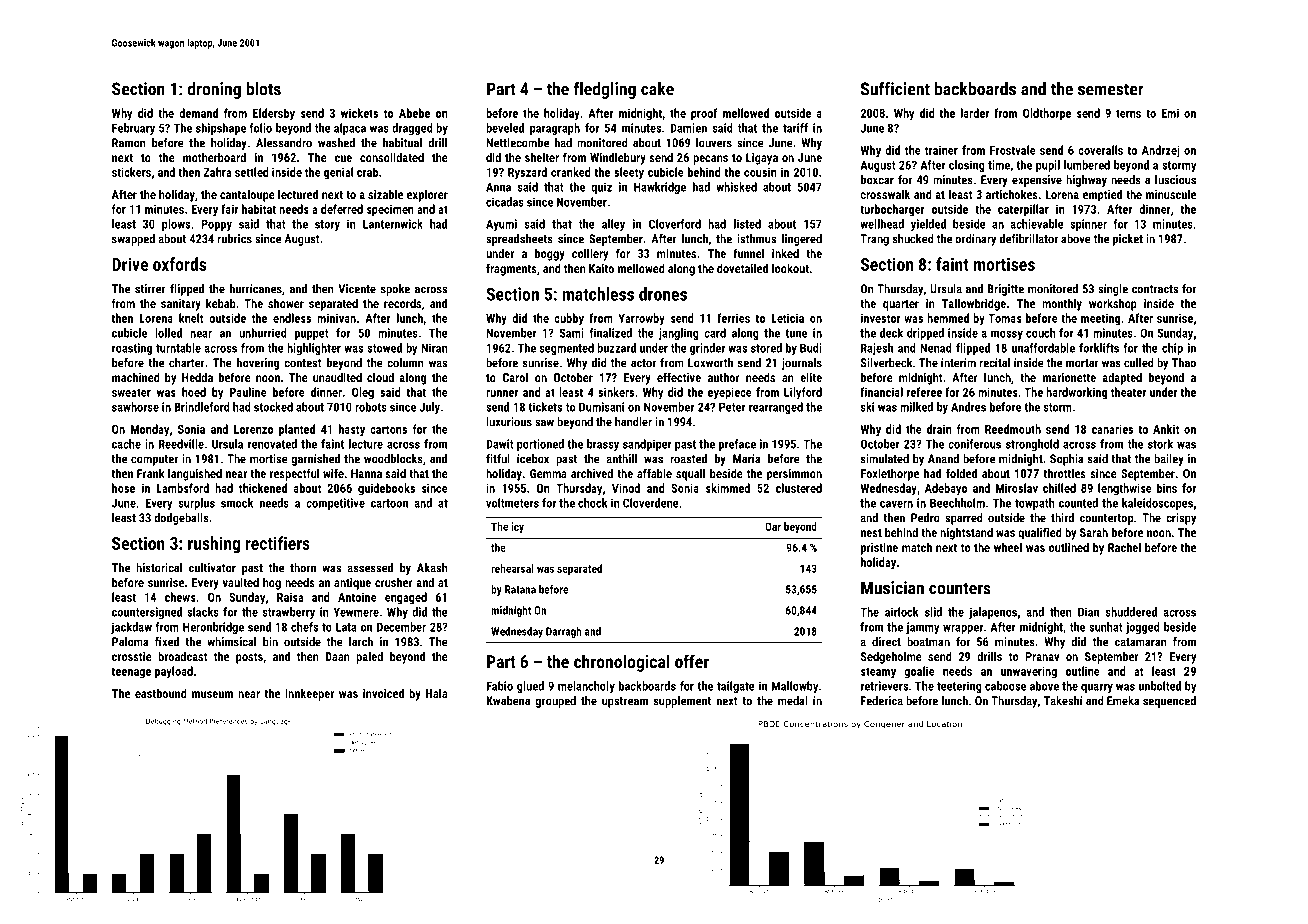  I want to click on invoiced, so click(383, 693).
